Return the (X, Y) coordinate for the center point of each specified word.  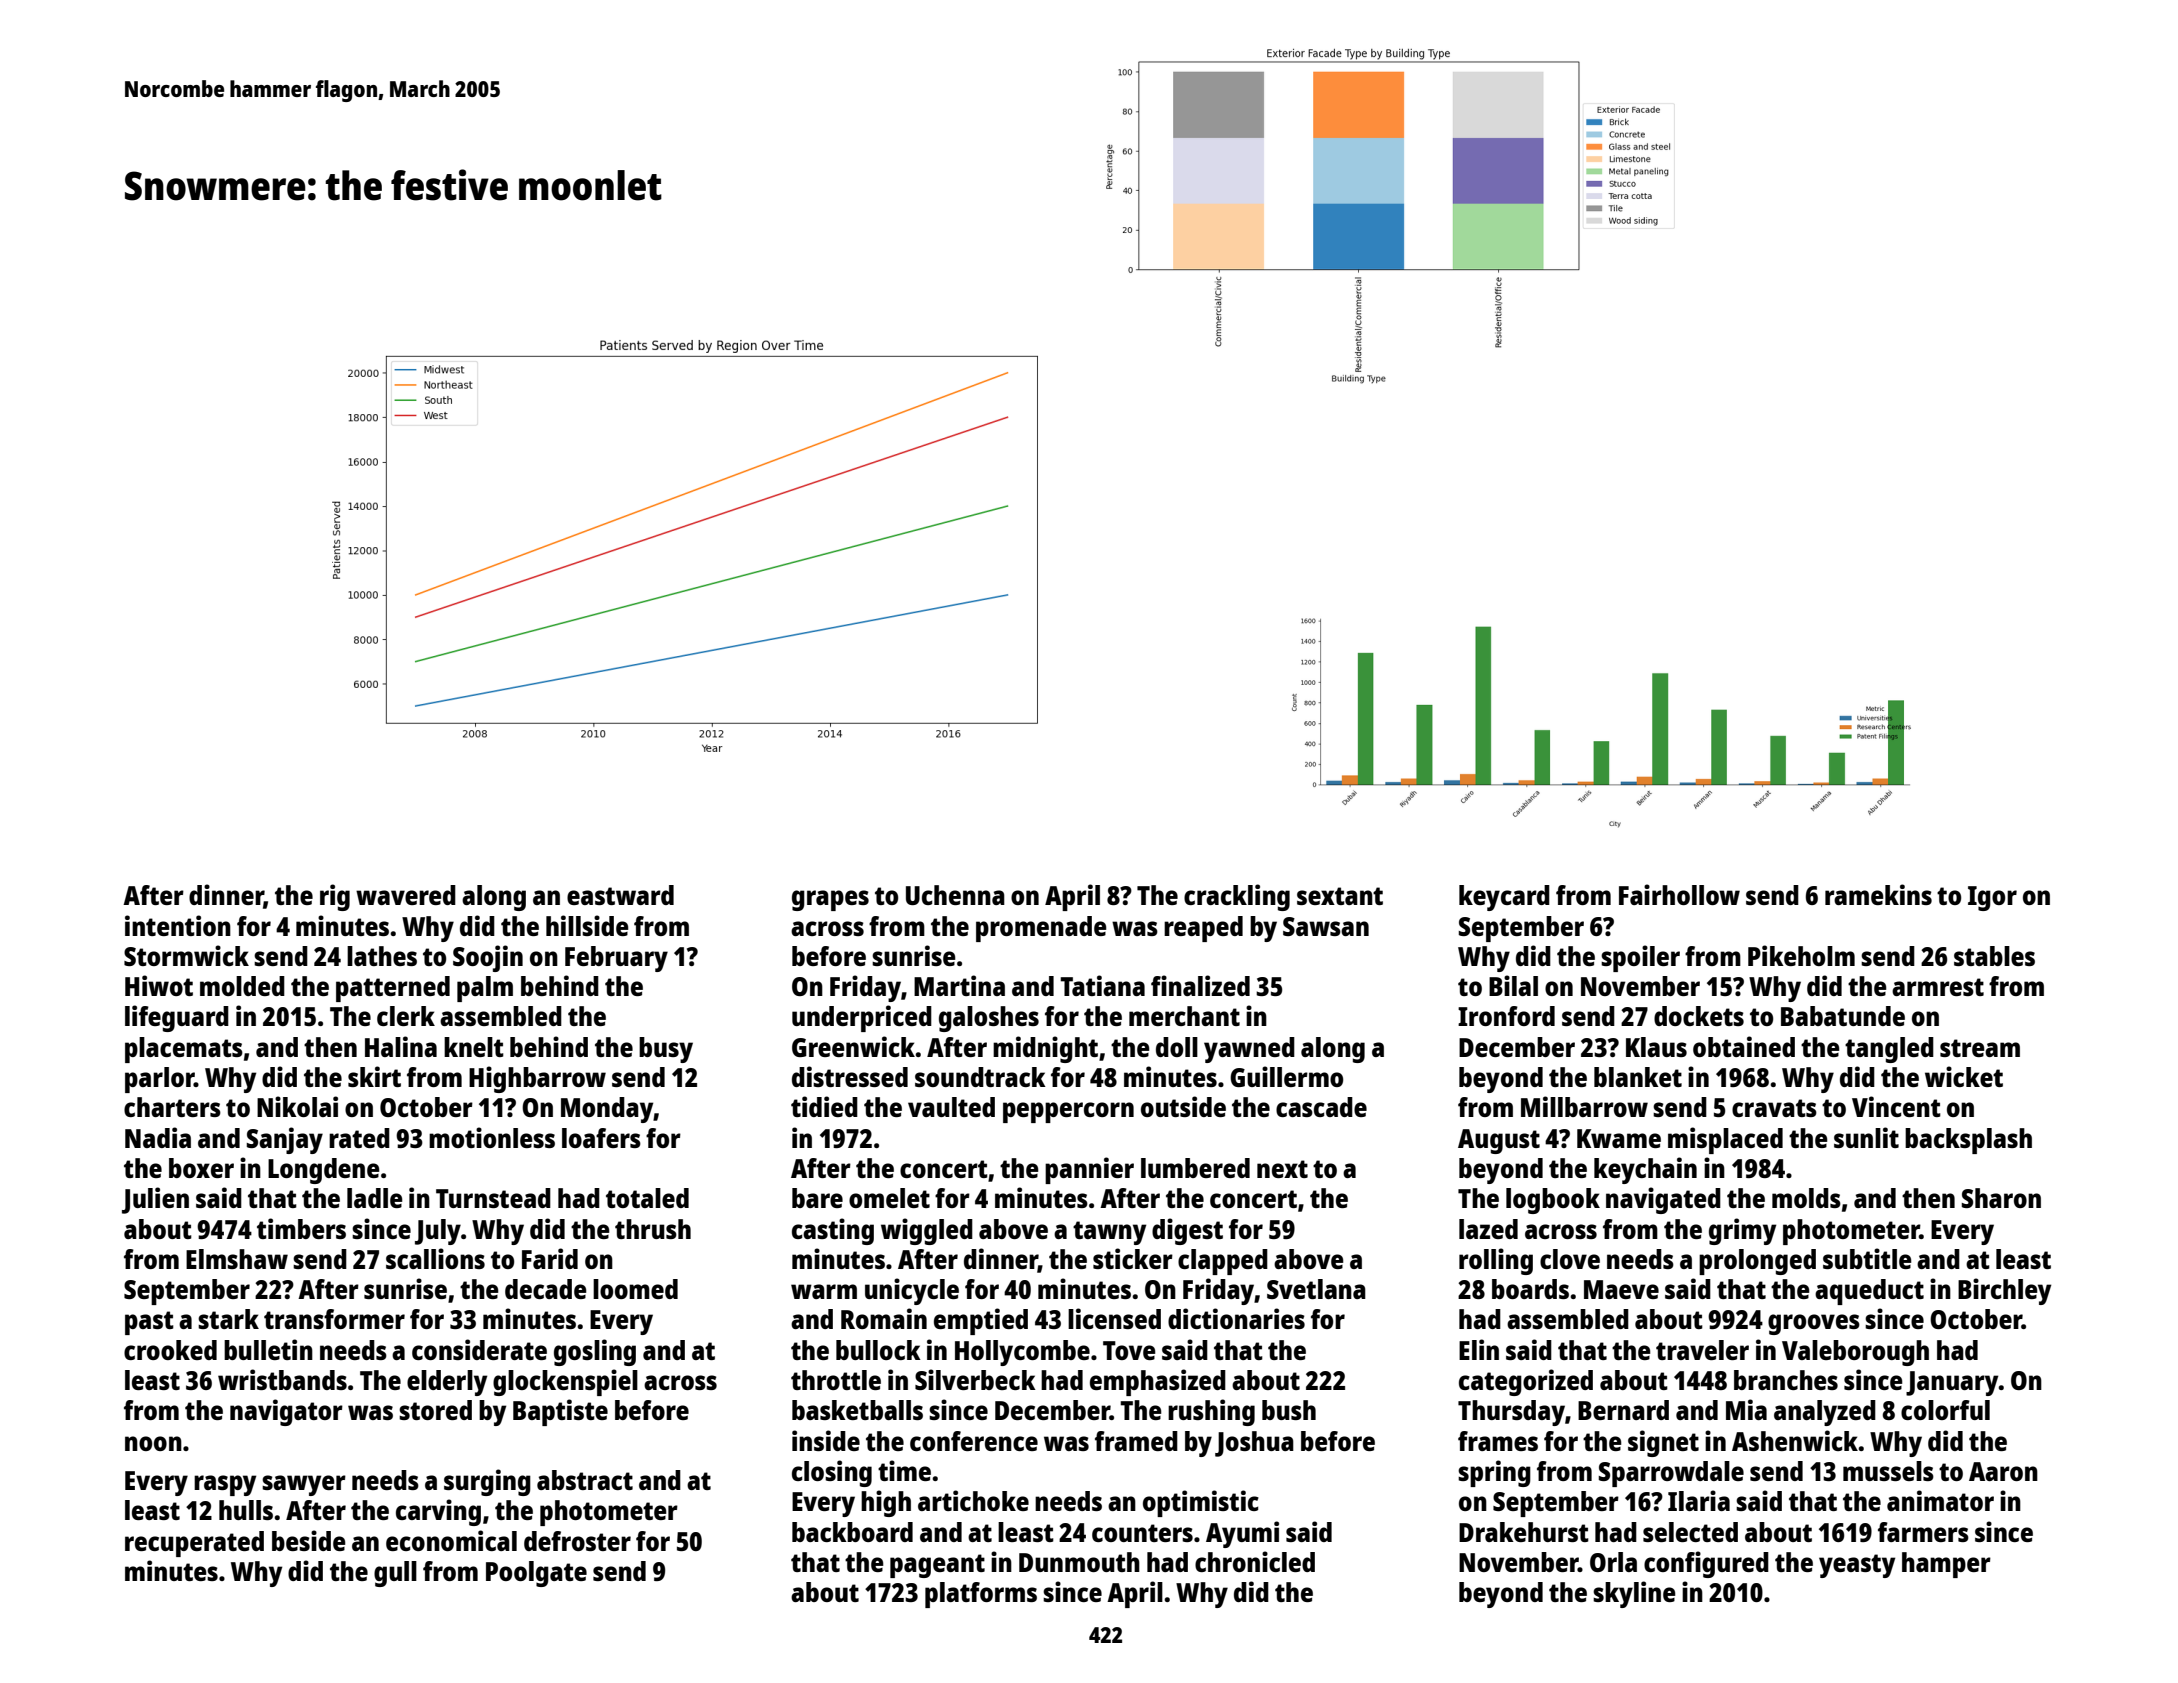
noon (153, 1443)
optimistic (1201, 1503)
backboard (852, 1532)
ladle (375, 1198)
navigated (1663, 1200)
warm (824, 1291)
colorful (1945, 1410)
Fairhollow (1679, 894)
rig (335, 897)
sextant (1340, 896)
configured (1706, 1564)
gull (395, 1574)
